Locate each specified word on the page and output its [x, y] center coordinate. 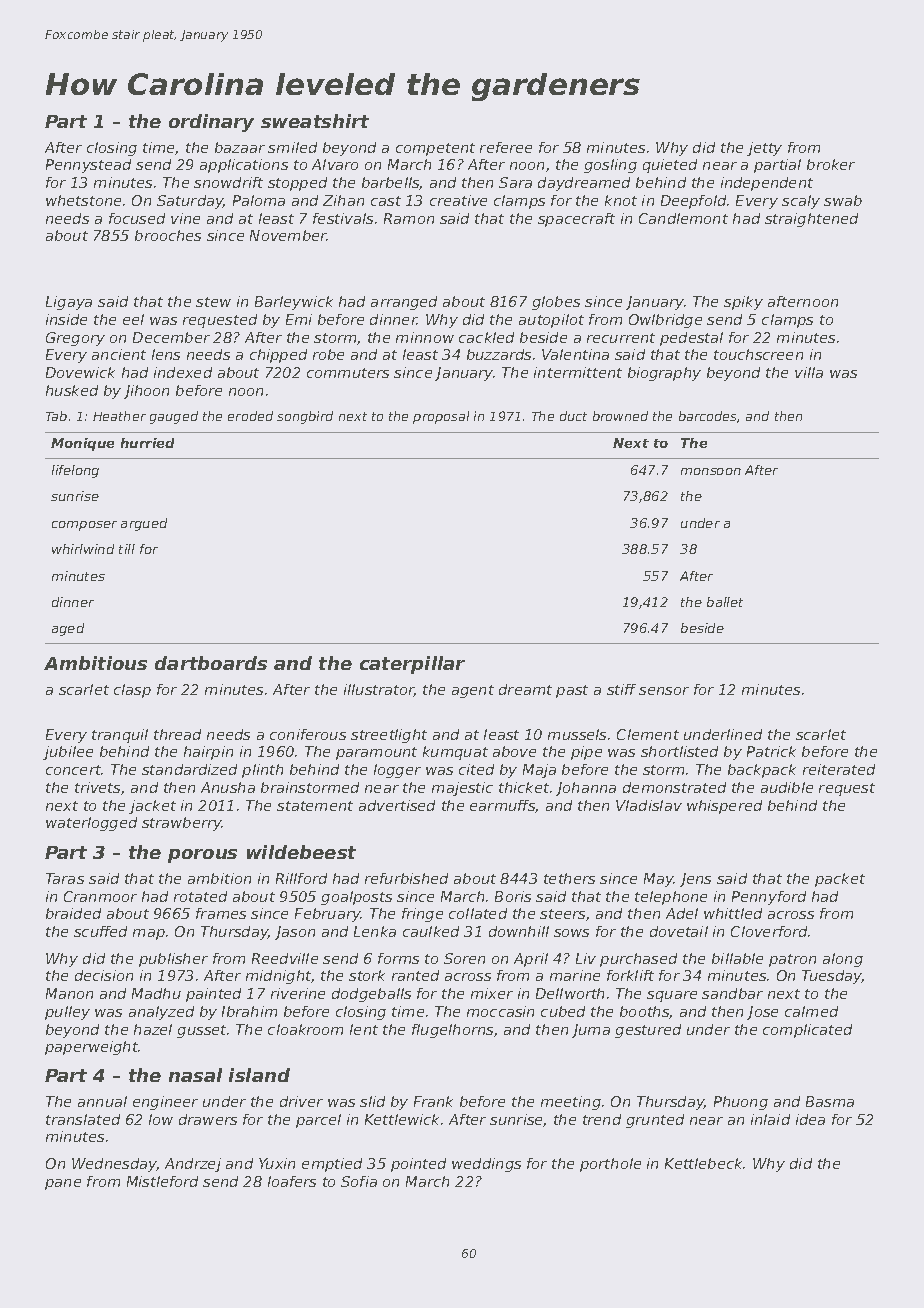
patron [792, 960]
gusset [201, 1031]
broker [831, 164]
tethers [569, 878]
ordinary [211, 123]
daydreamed [584, 184]
